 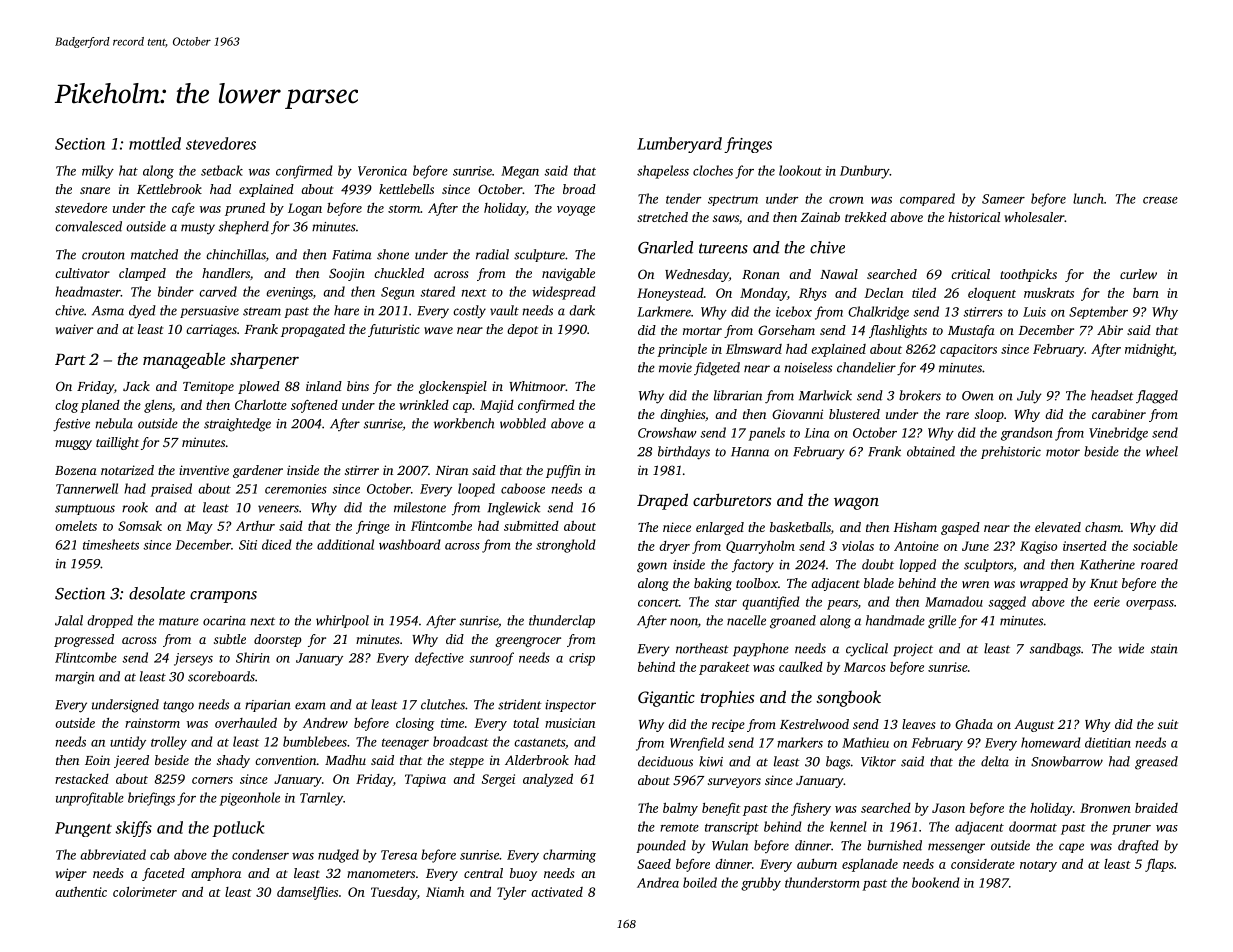 What do you see at coordinates (960, 528) in the screenshot?
I see `gasped` at bounding box center [960, 528].
